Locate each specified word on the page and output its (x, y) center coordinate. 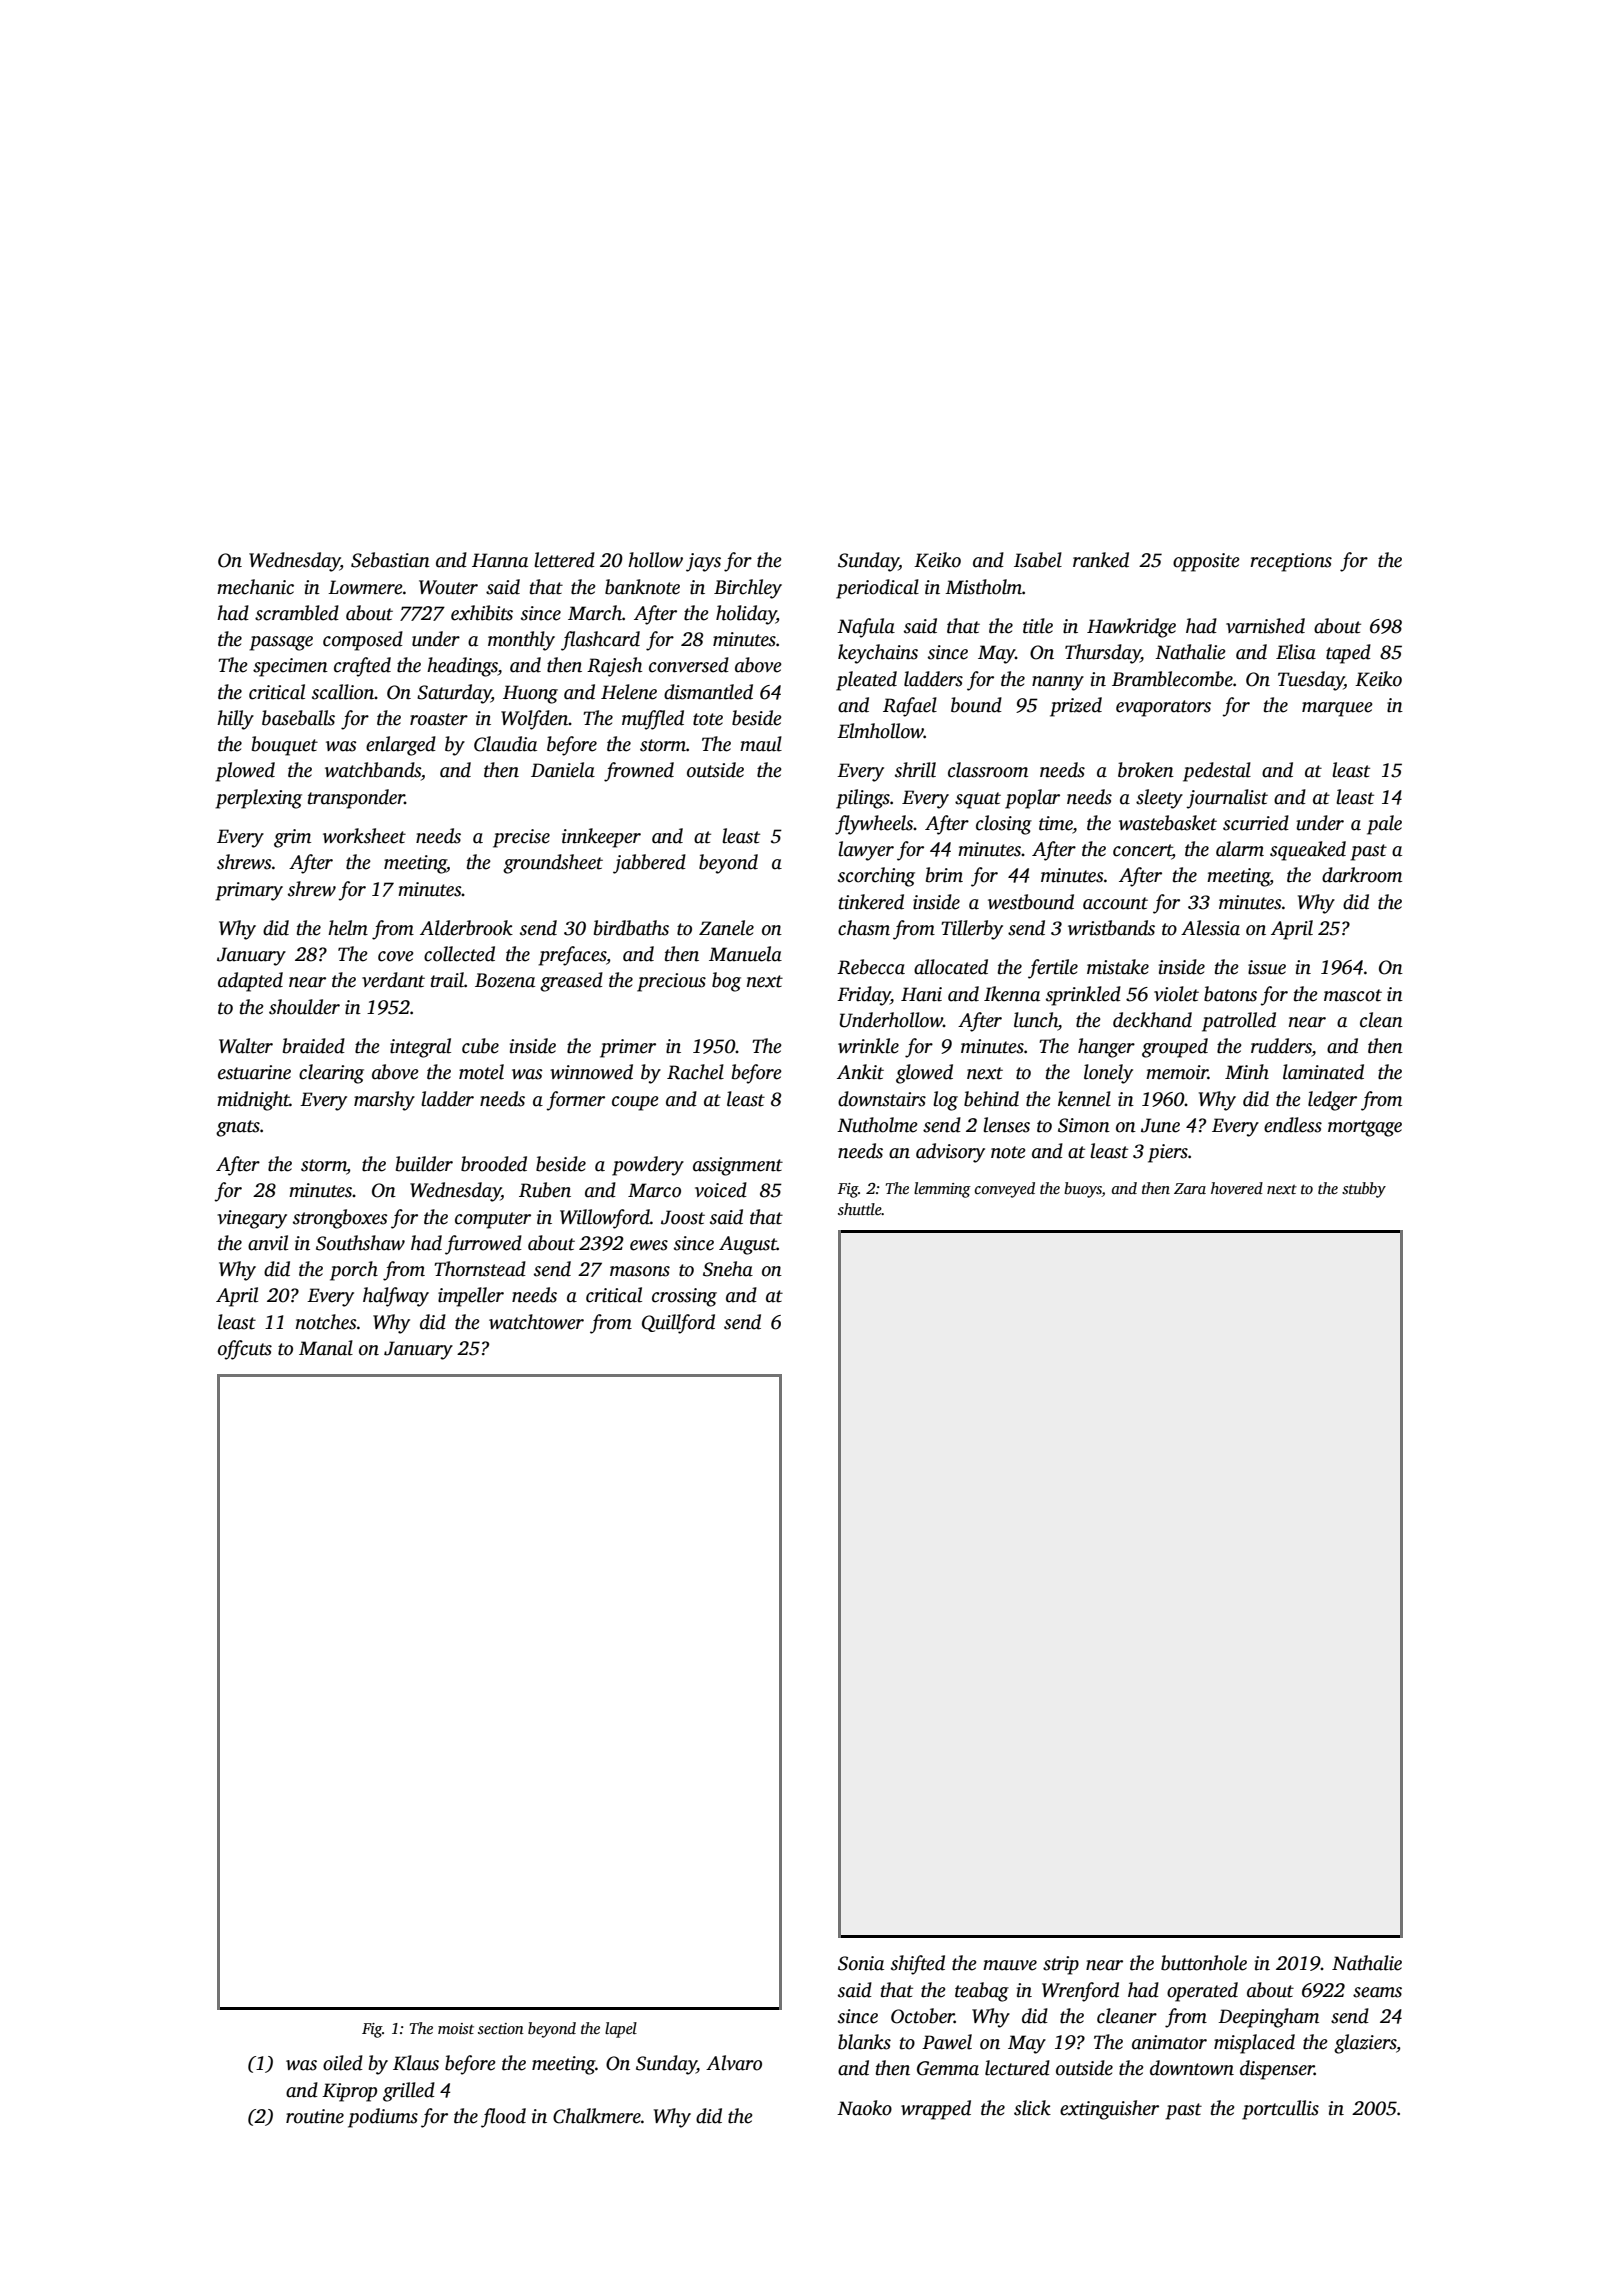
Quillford (678, 1324)
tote (708, 719)
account (1115, 903)
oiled (343, 2063)
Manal (326, 1348)
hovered (1237, 1188)
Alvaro (734, 2063)
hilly (235, 720)
